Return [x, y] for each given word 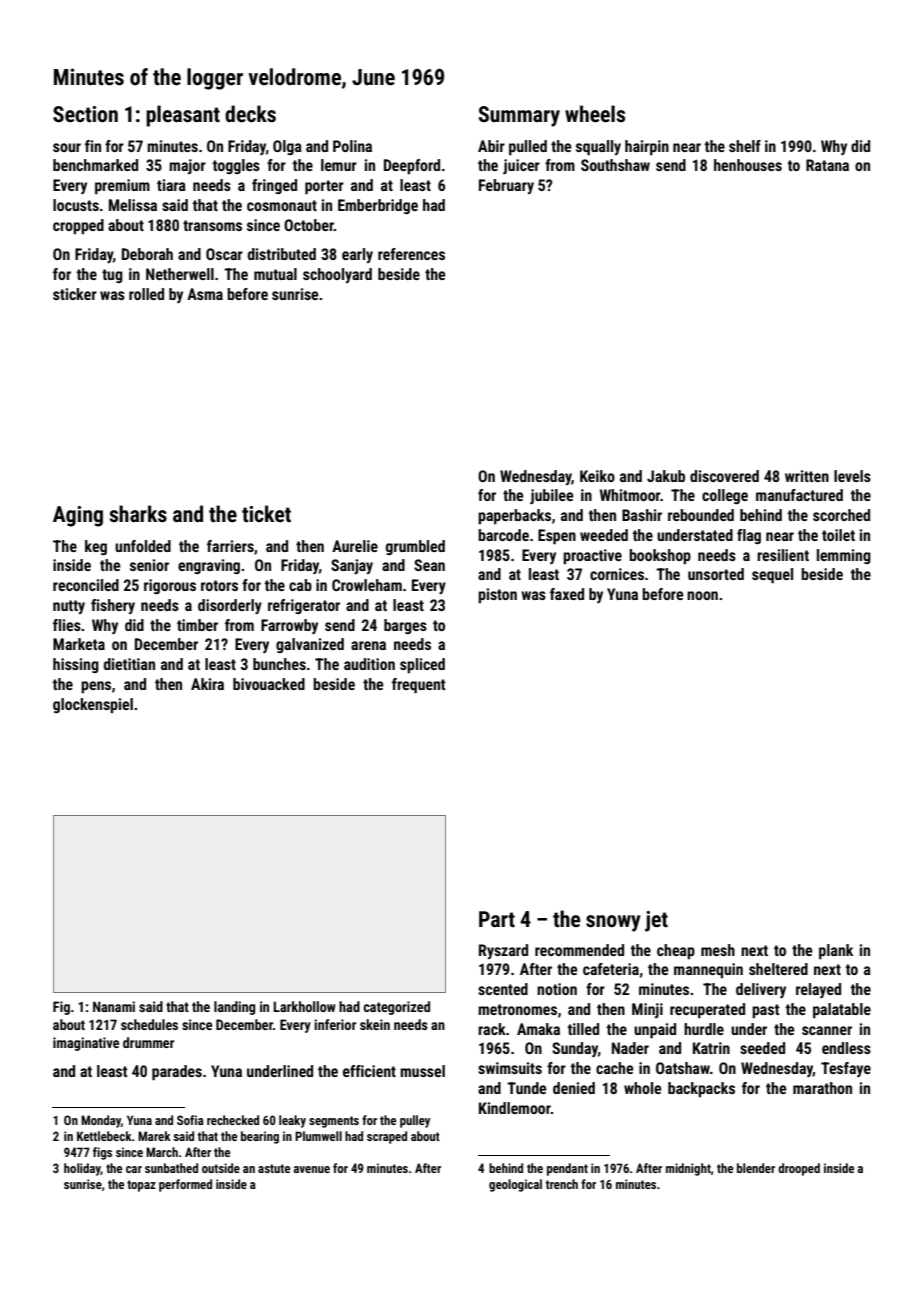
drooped [799, 1169]
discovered [724, 476]
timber [197, 625]
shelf [745, 146]
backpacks [701, 1090]
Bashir [642, 515]
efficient [369, 1071]
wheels [595, 114]
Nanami [114, 1006]
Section [85, 114]
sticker [75, 294]
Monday [101, 1121]
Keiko [597, 476]
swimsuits [510, 1068]
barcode [503, 535]
